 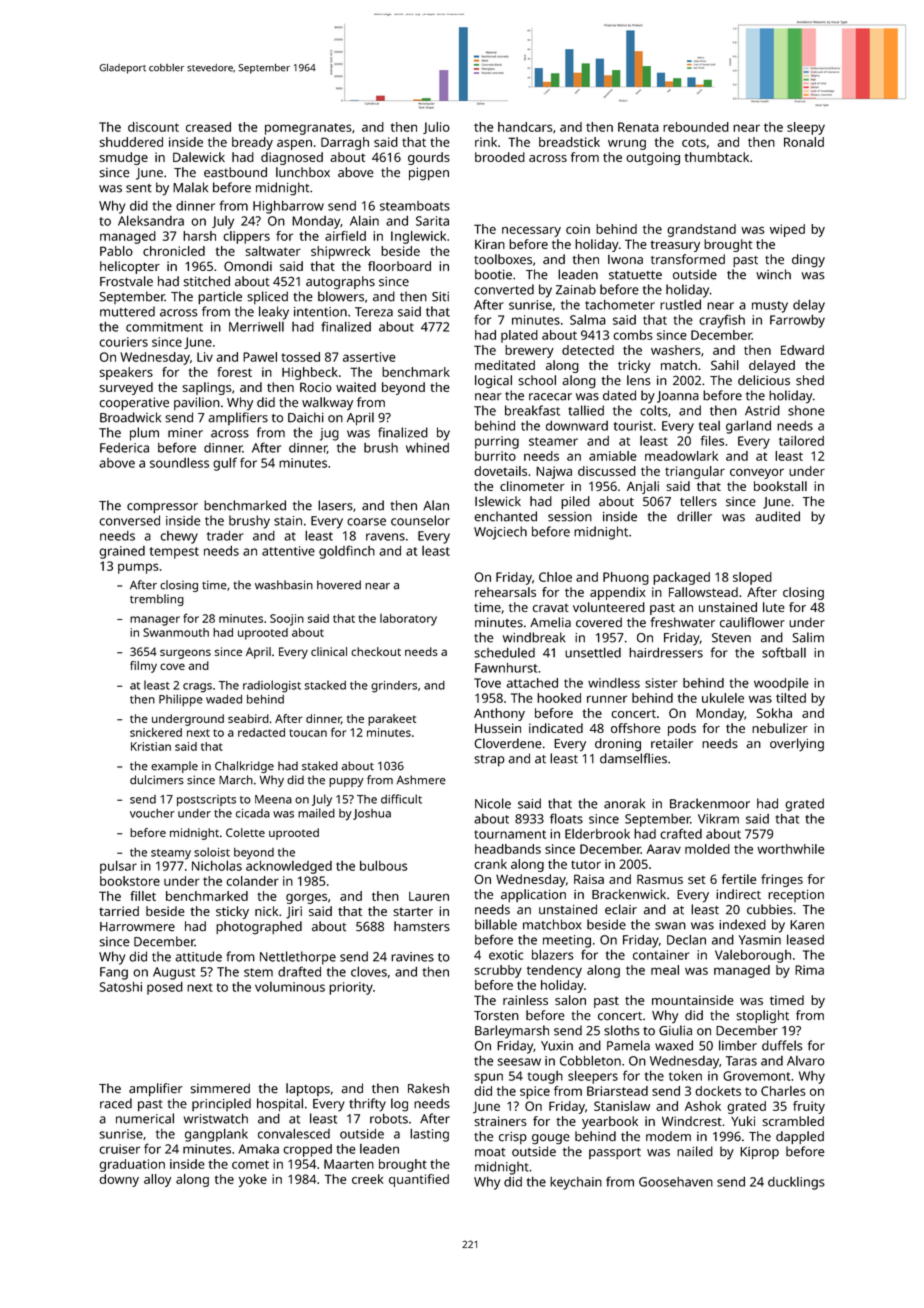 I want to click on washbasin, so click(x=284, y=585).
